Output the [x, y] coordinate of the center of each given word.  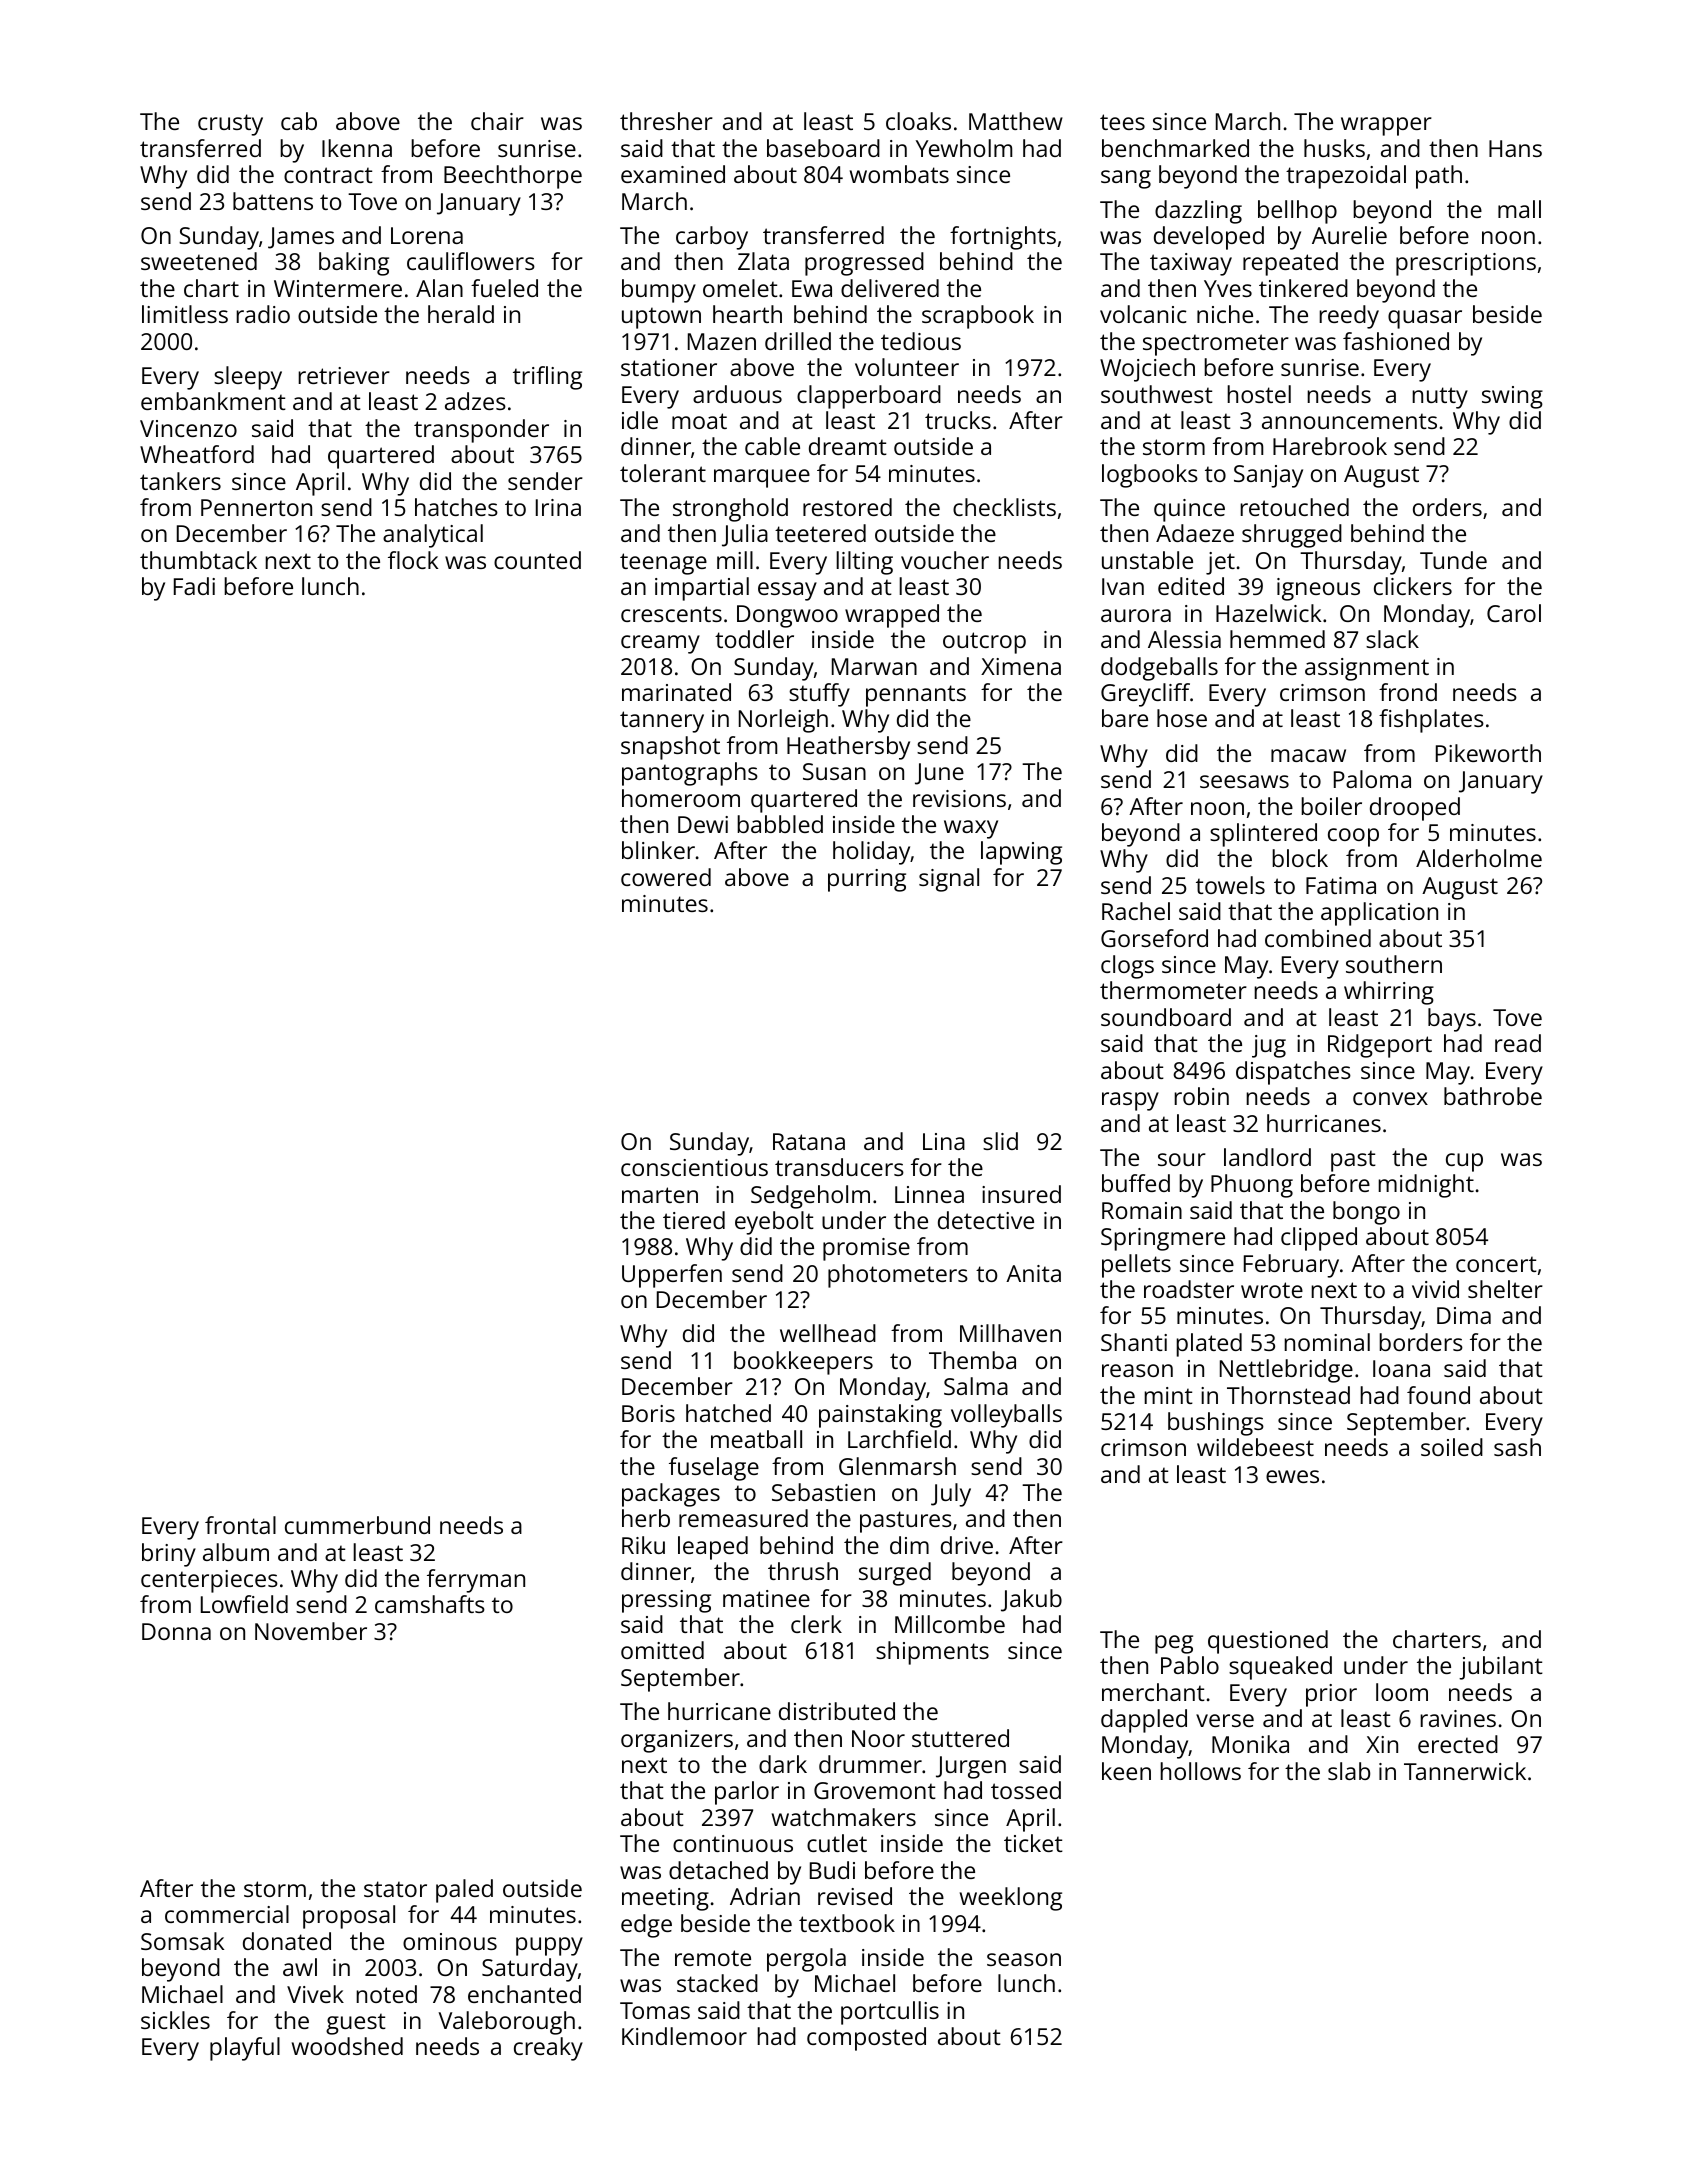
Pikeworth [1488, 753]
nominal [1327, 1342]
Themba [972, 1360]
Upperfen [672, 1276]
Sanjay [1268, 476]
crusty [230, 125]
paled [464, 1891]
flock [413, 560]
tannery [662, 722]
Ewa [812, 288]
